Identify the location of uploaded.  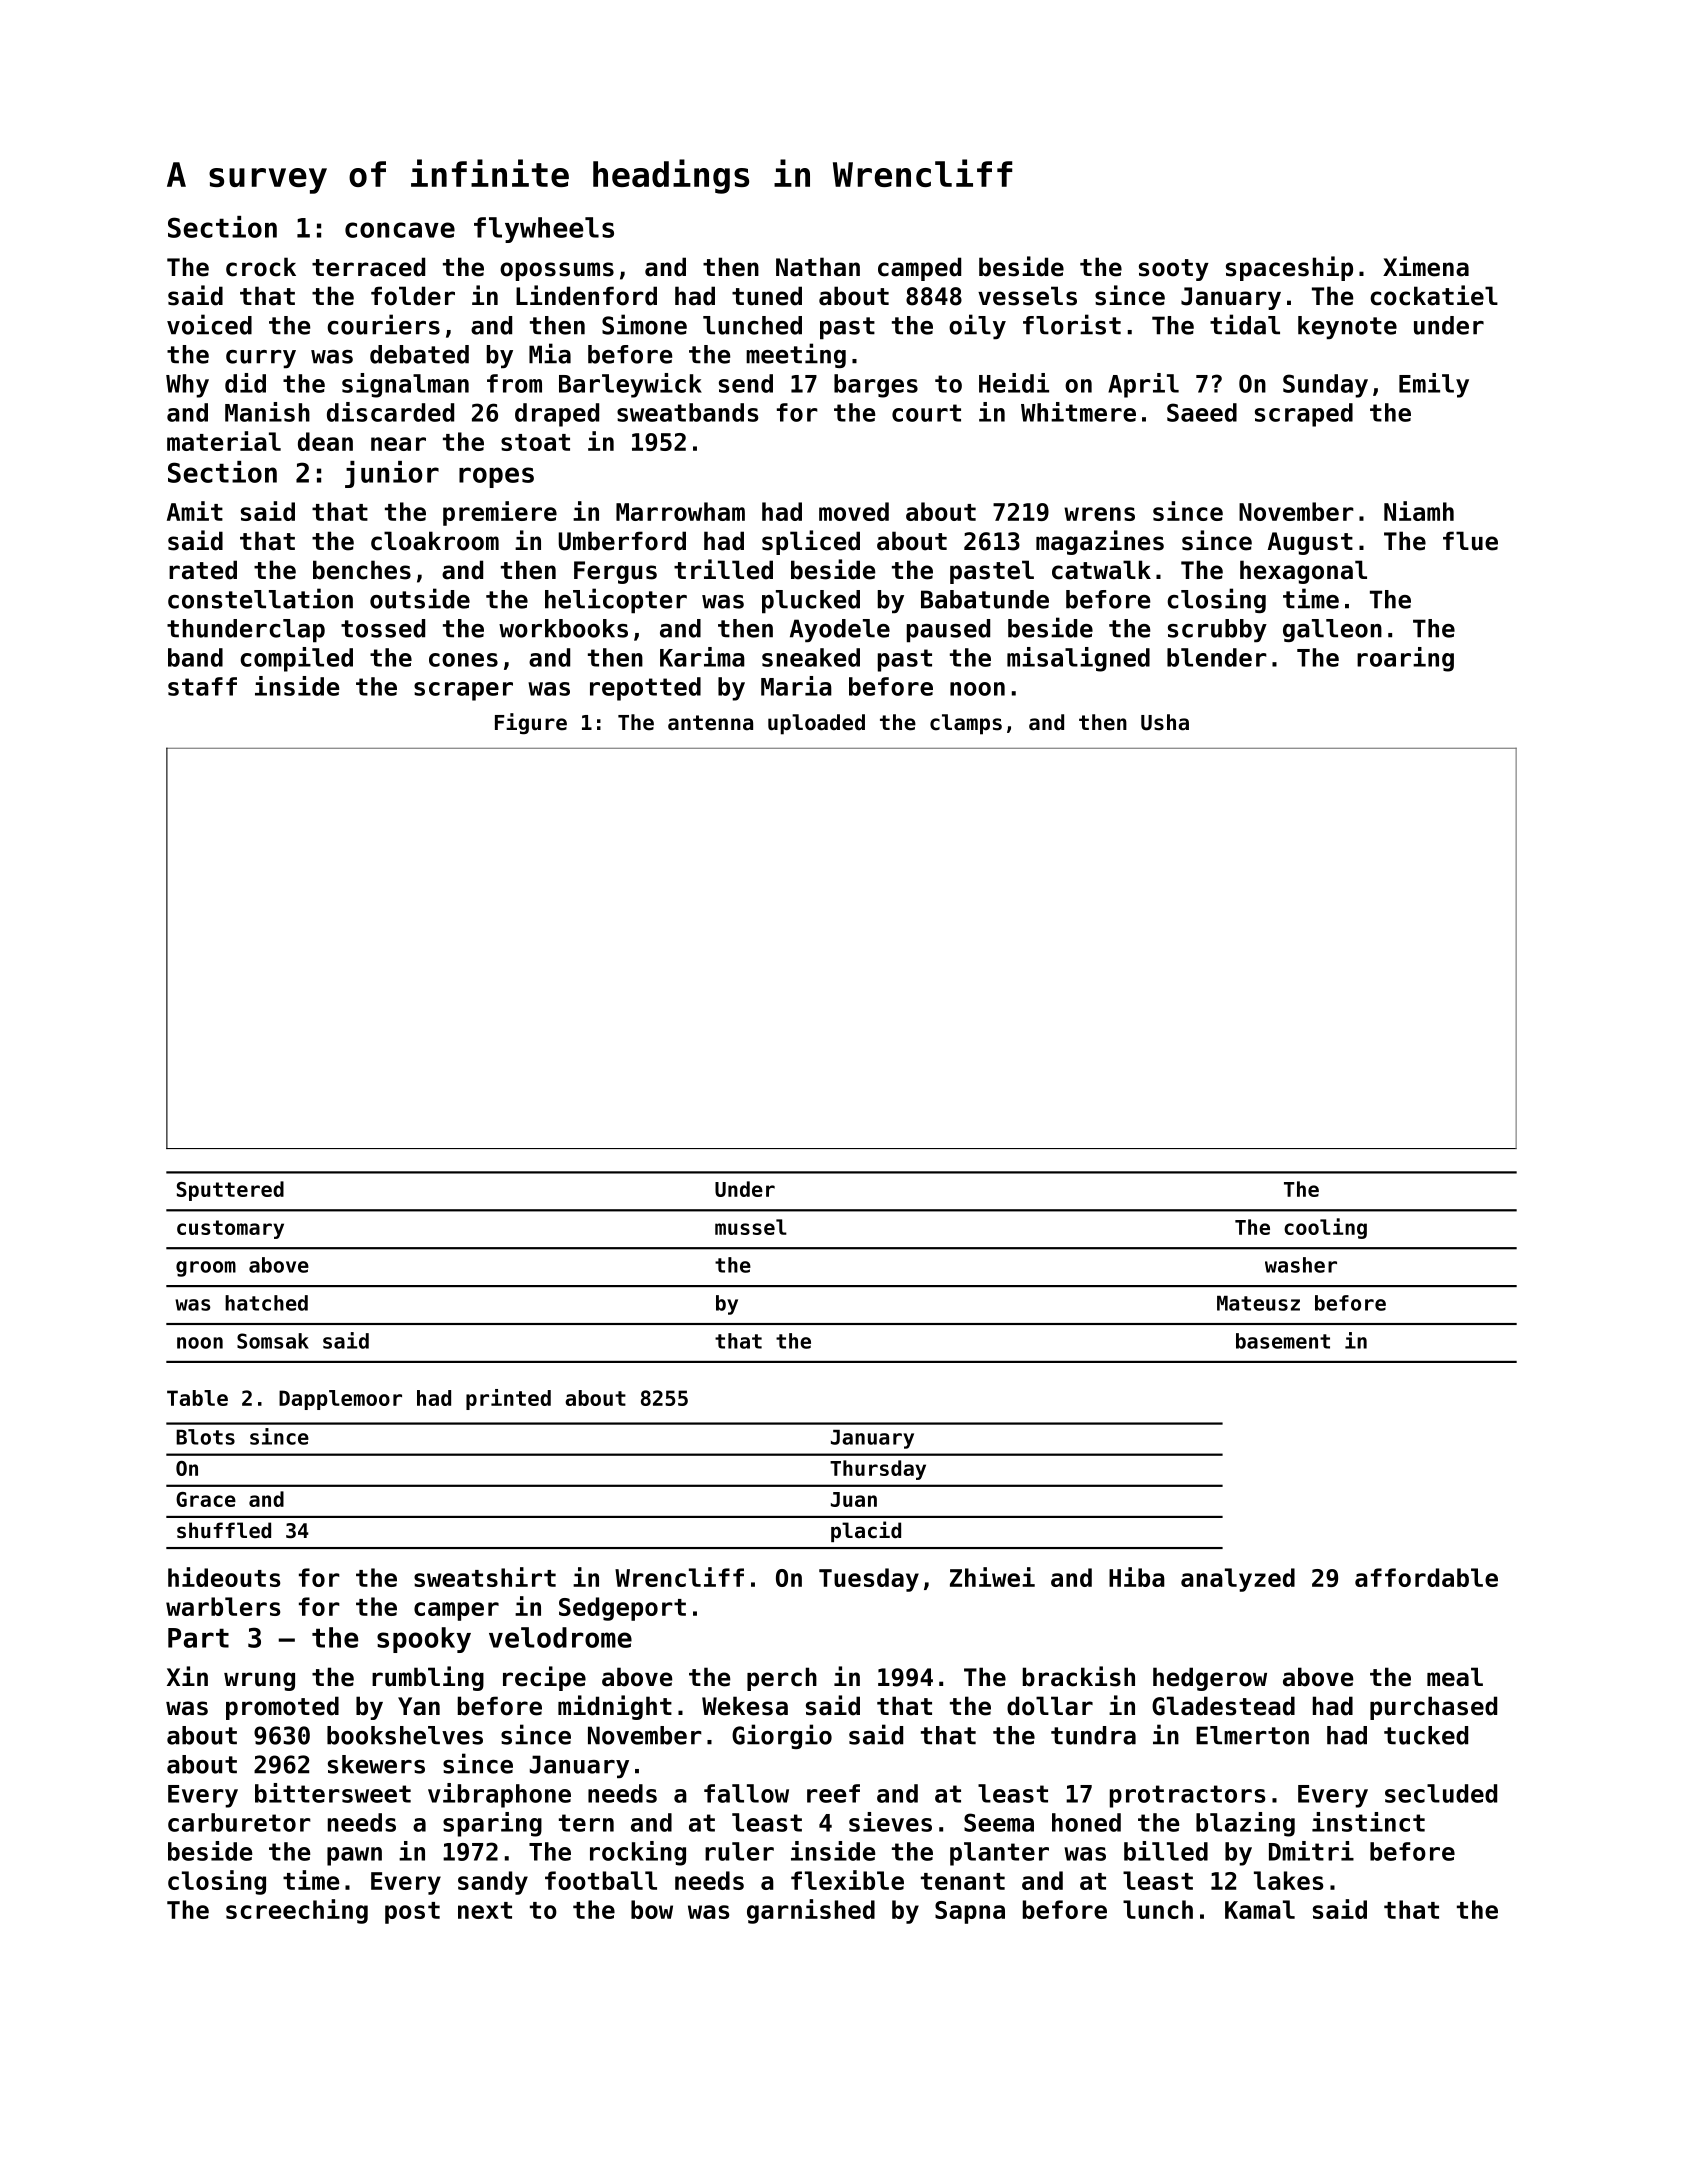
(816, 724).
